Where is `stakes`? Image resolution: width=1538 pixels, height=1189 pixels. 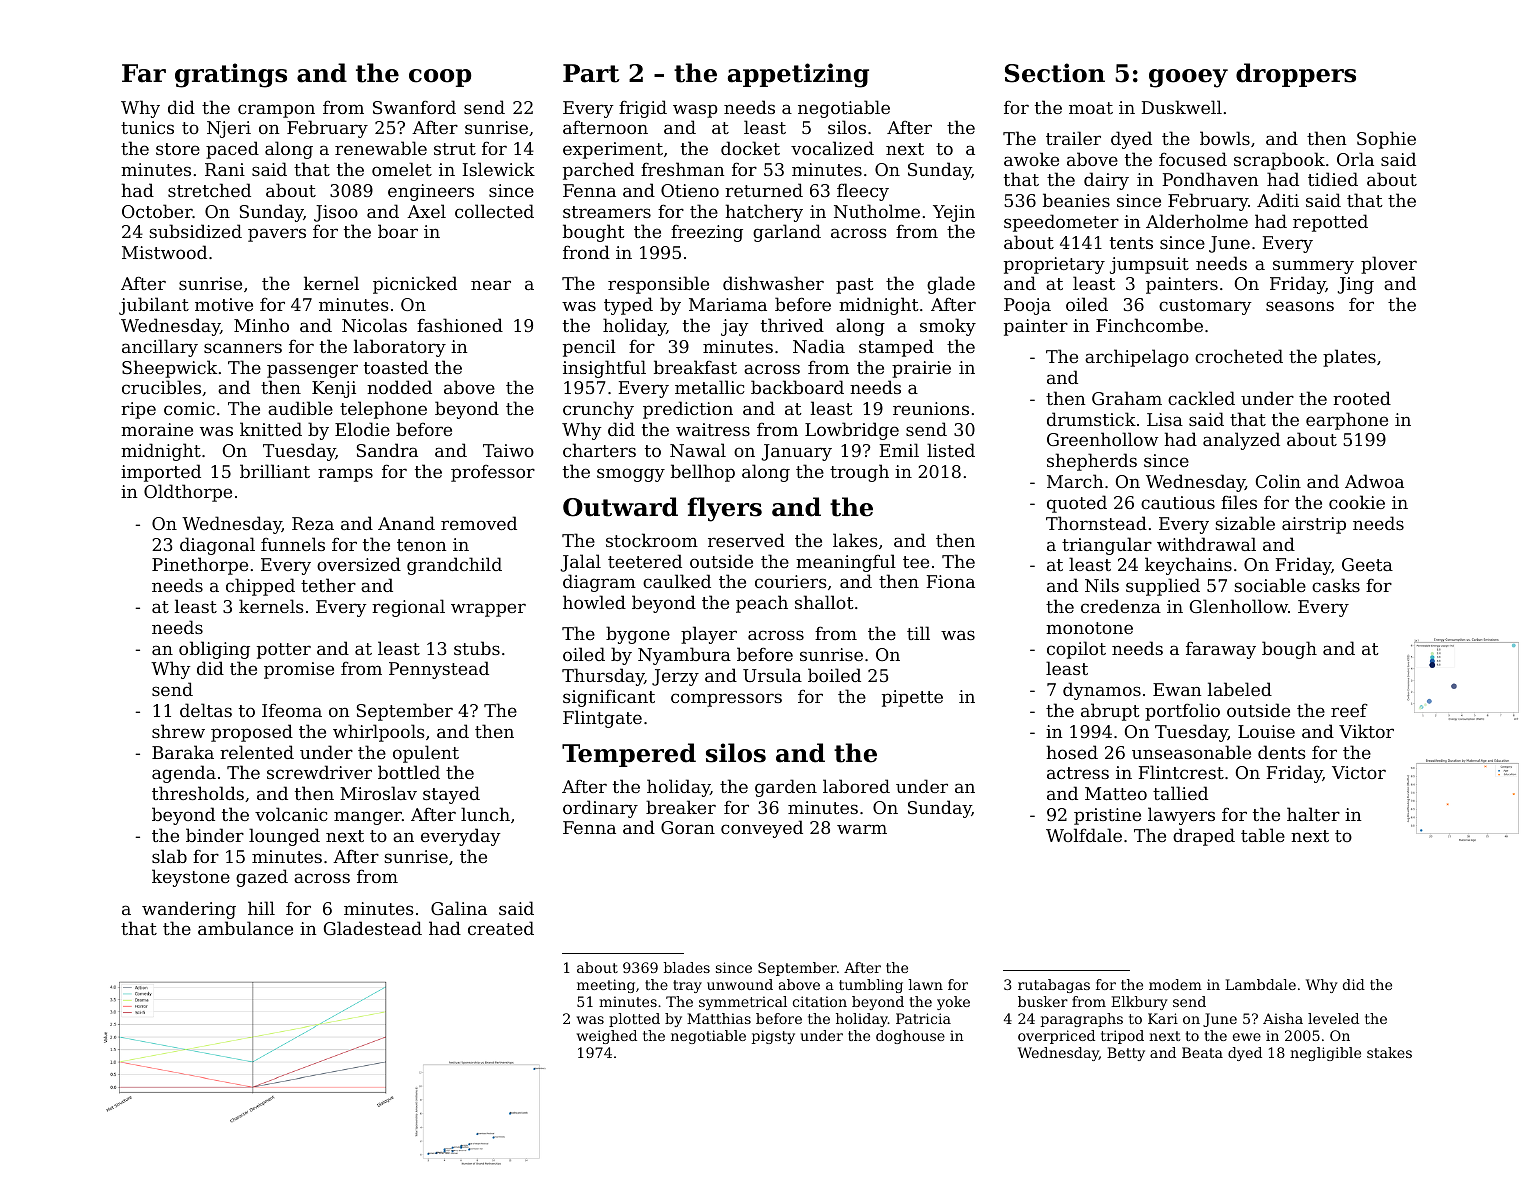 stakes is located at coordinates (1389, 1052).
